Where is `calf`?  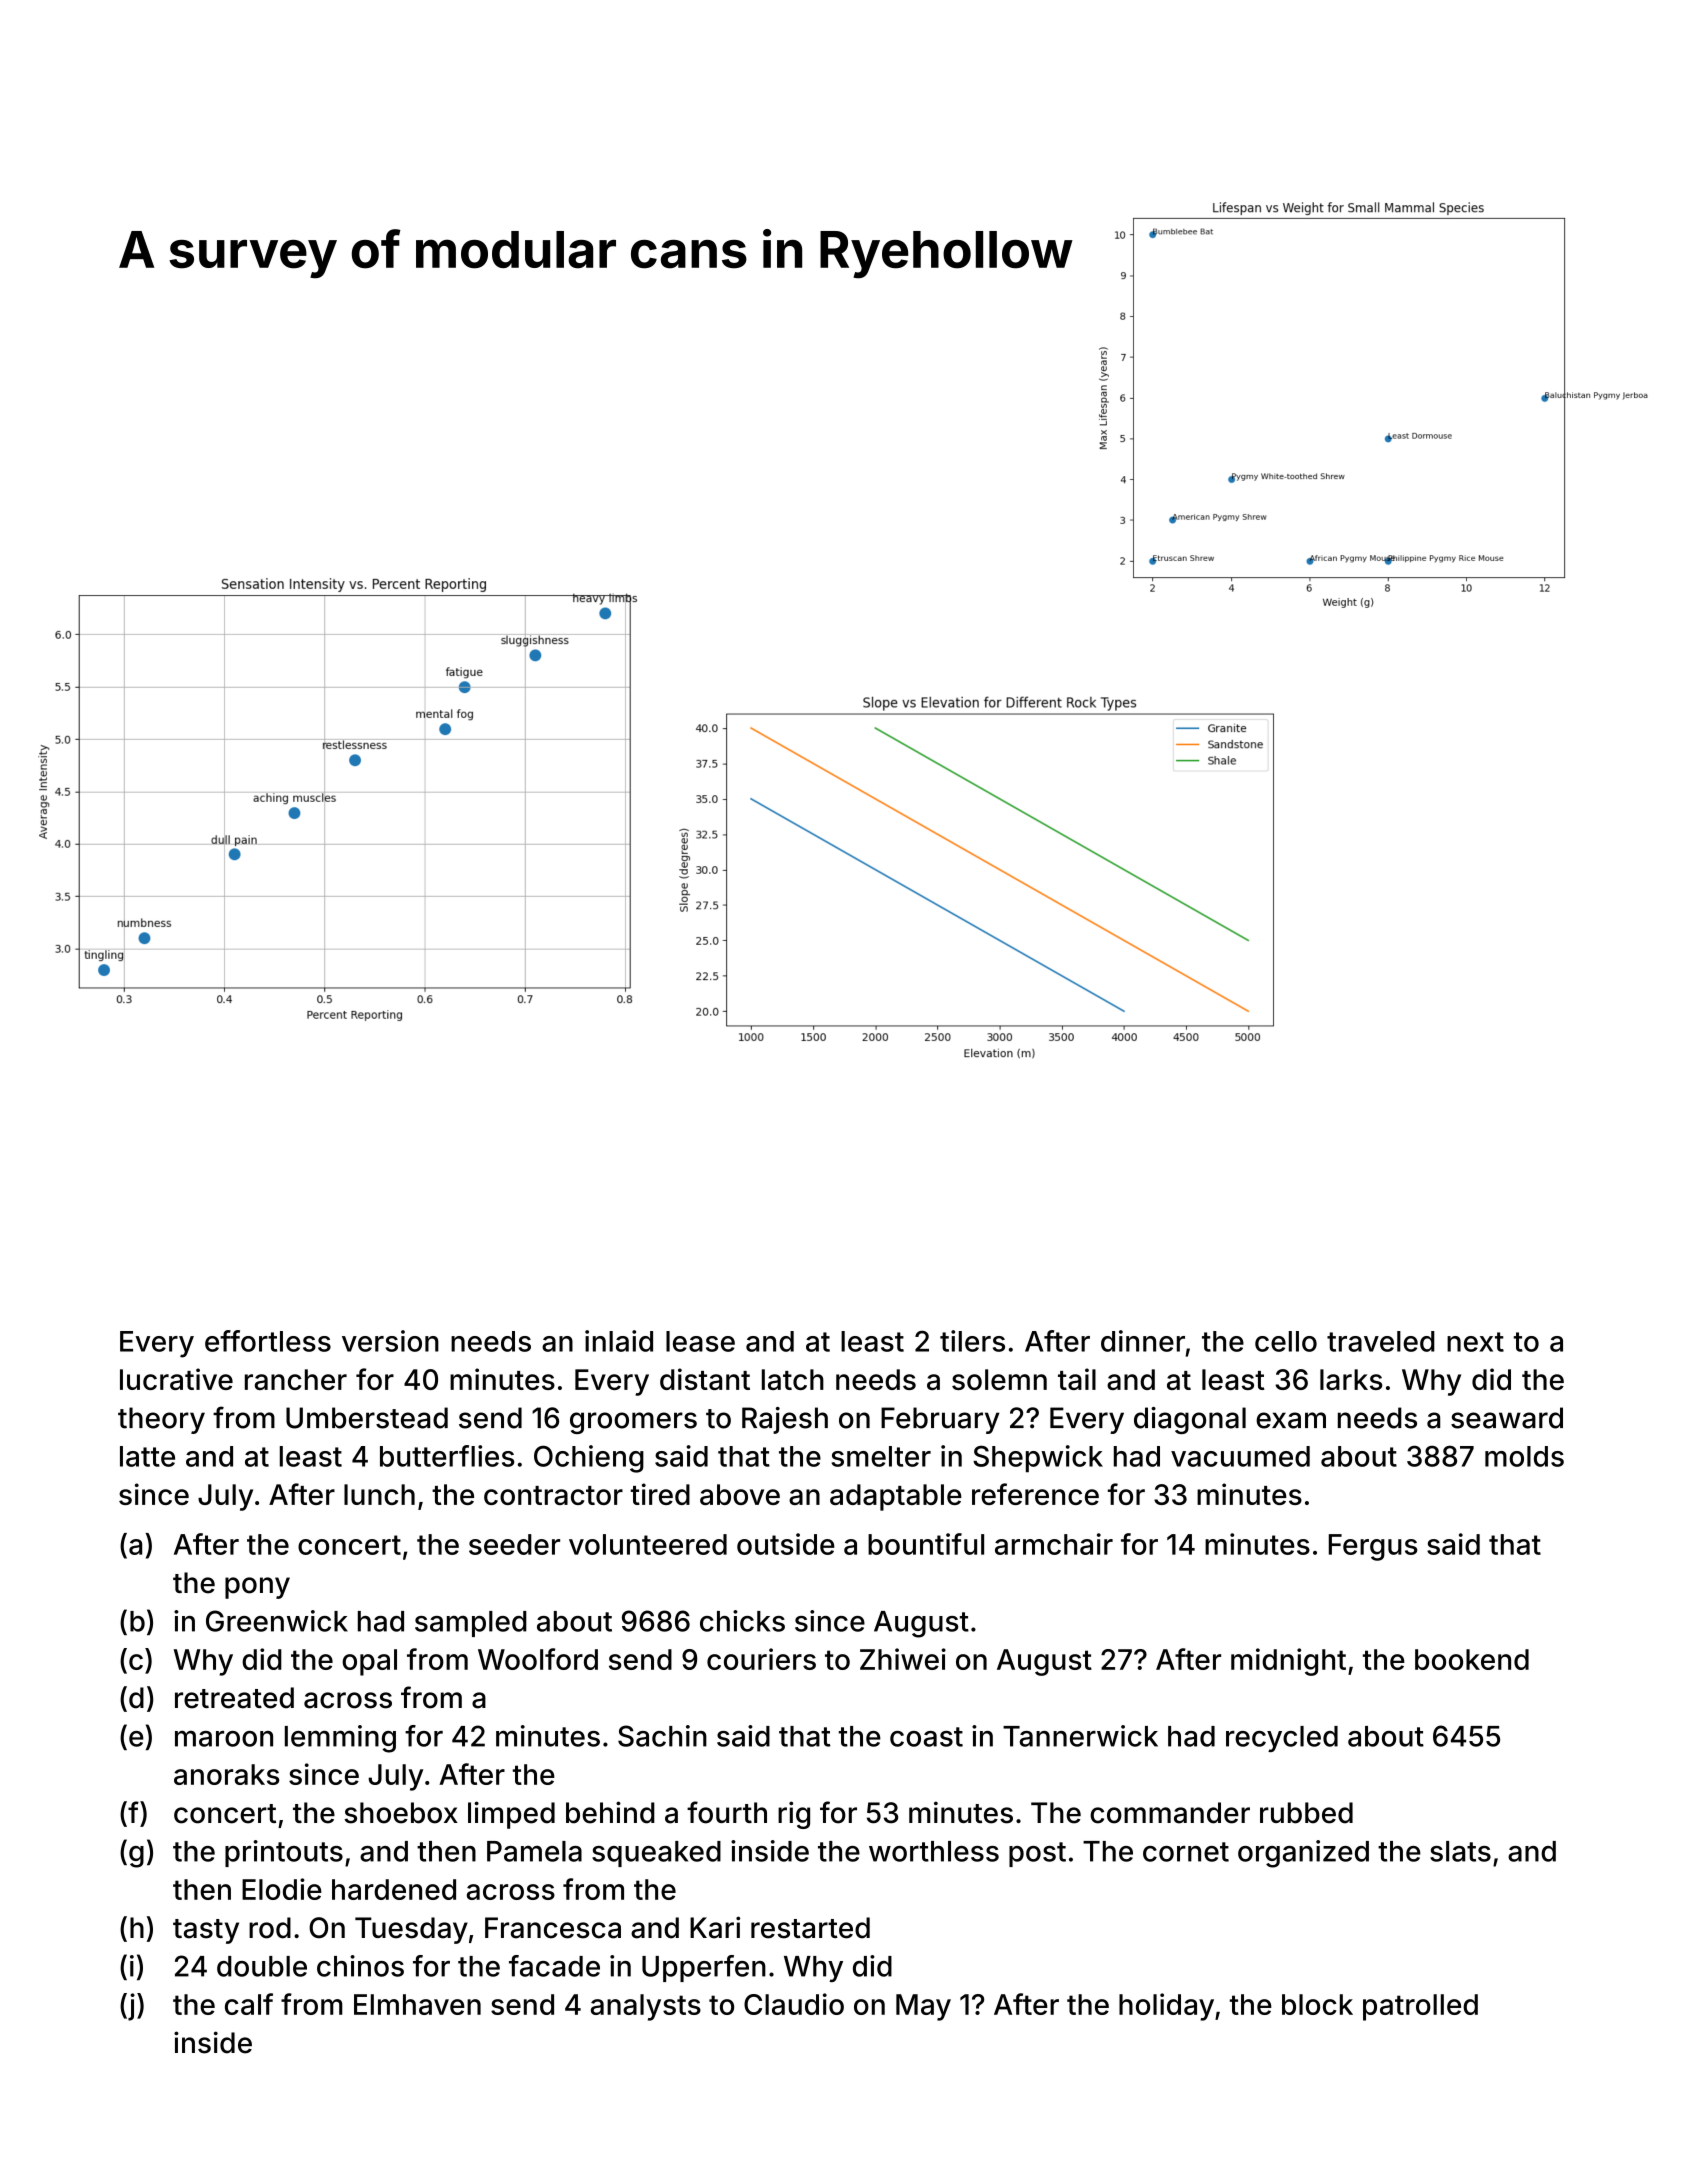 calf is located at coordinates (249, 2004).
